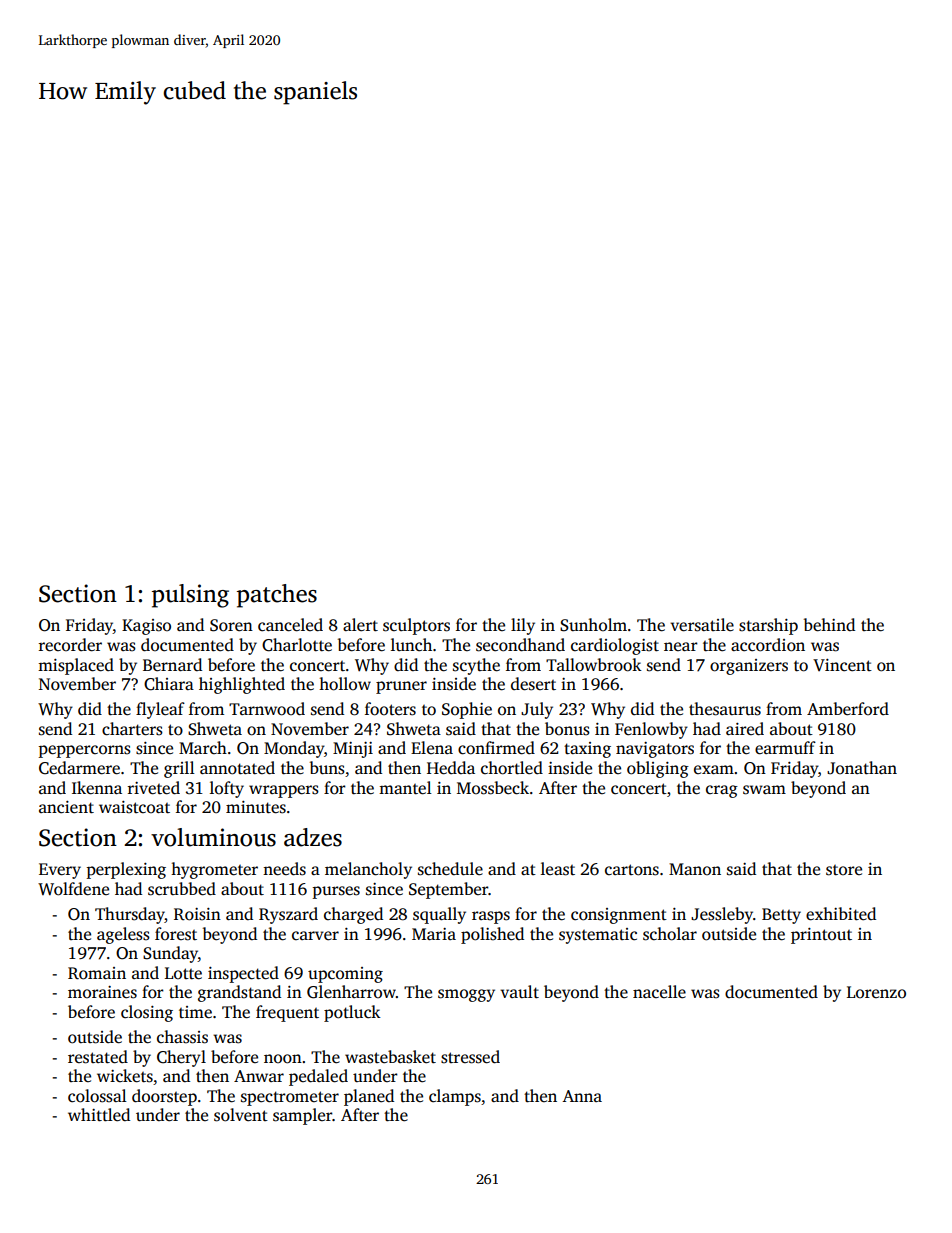 This screenshot has width=952, height=1233. I want to click on Romain, so click(97, 973).
